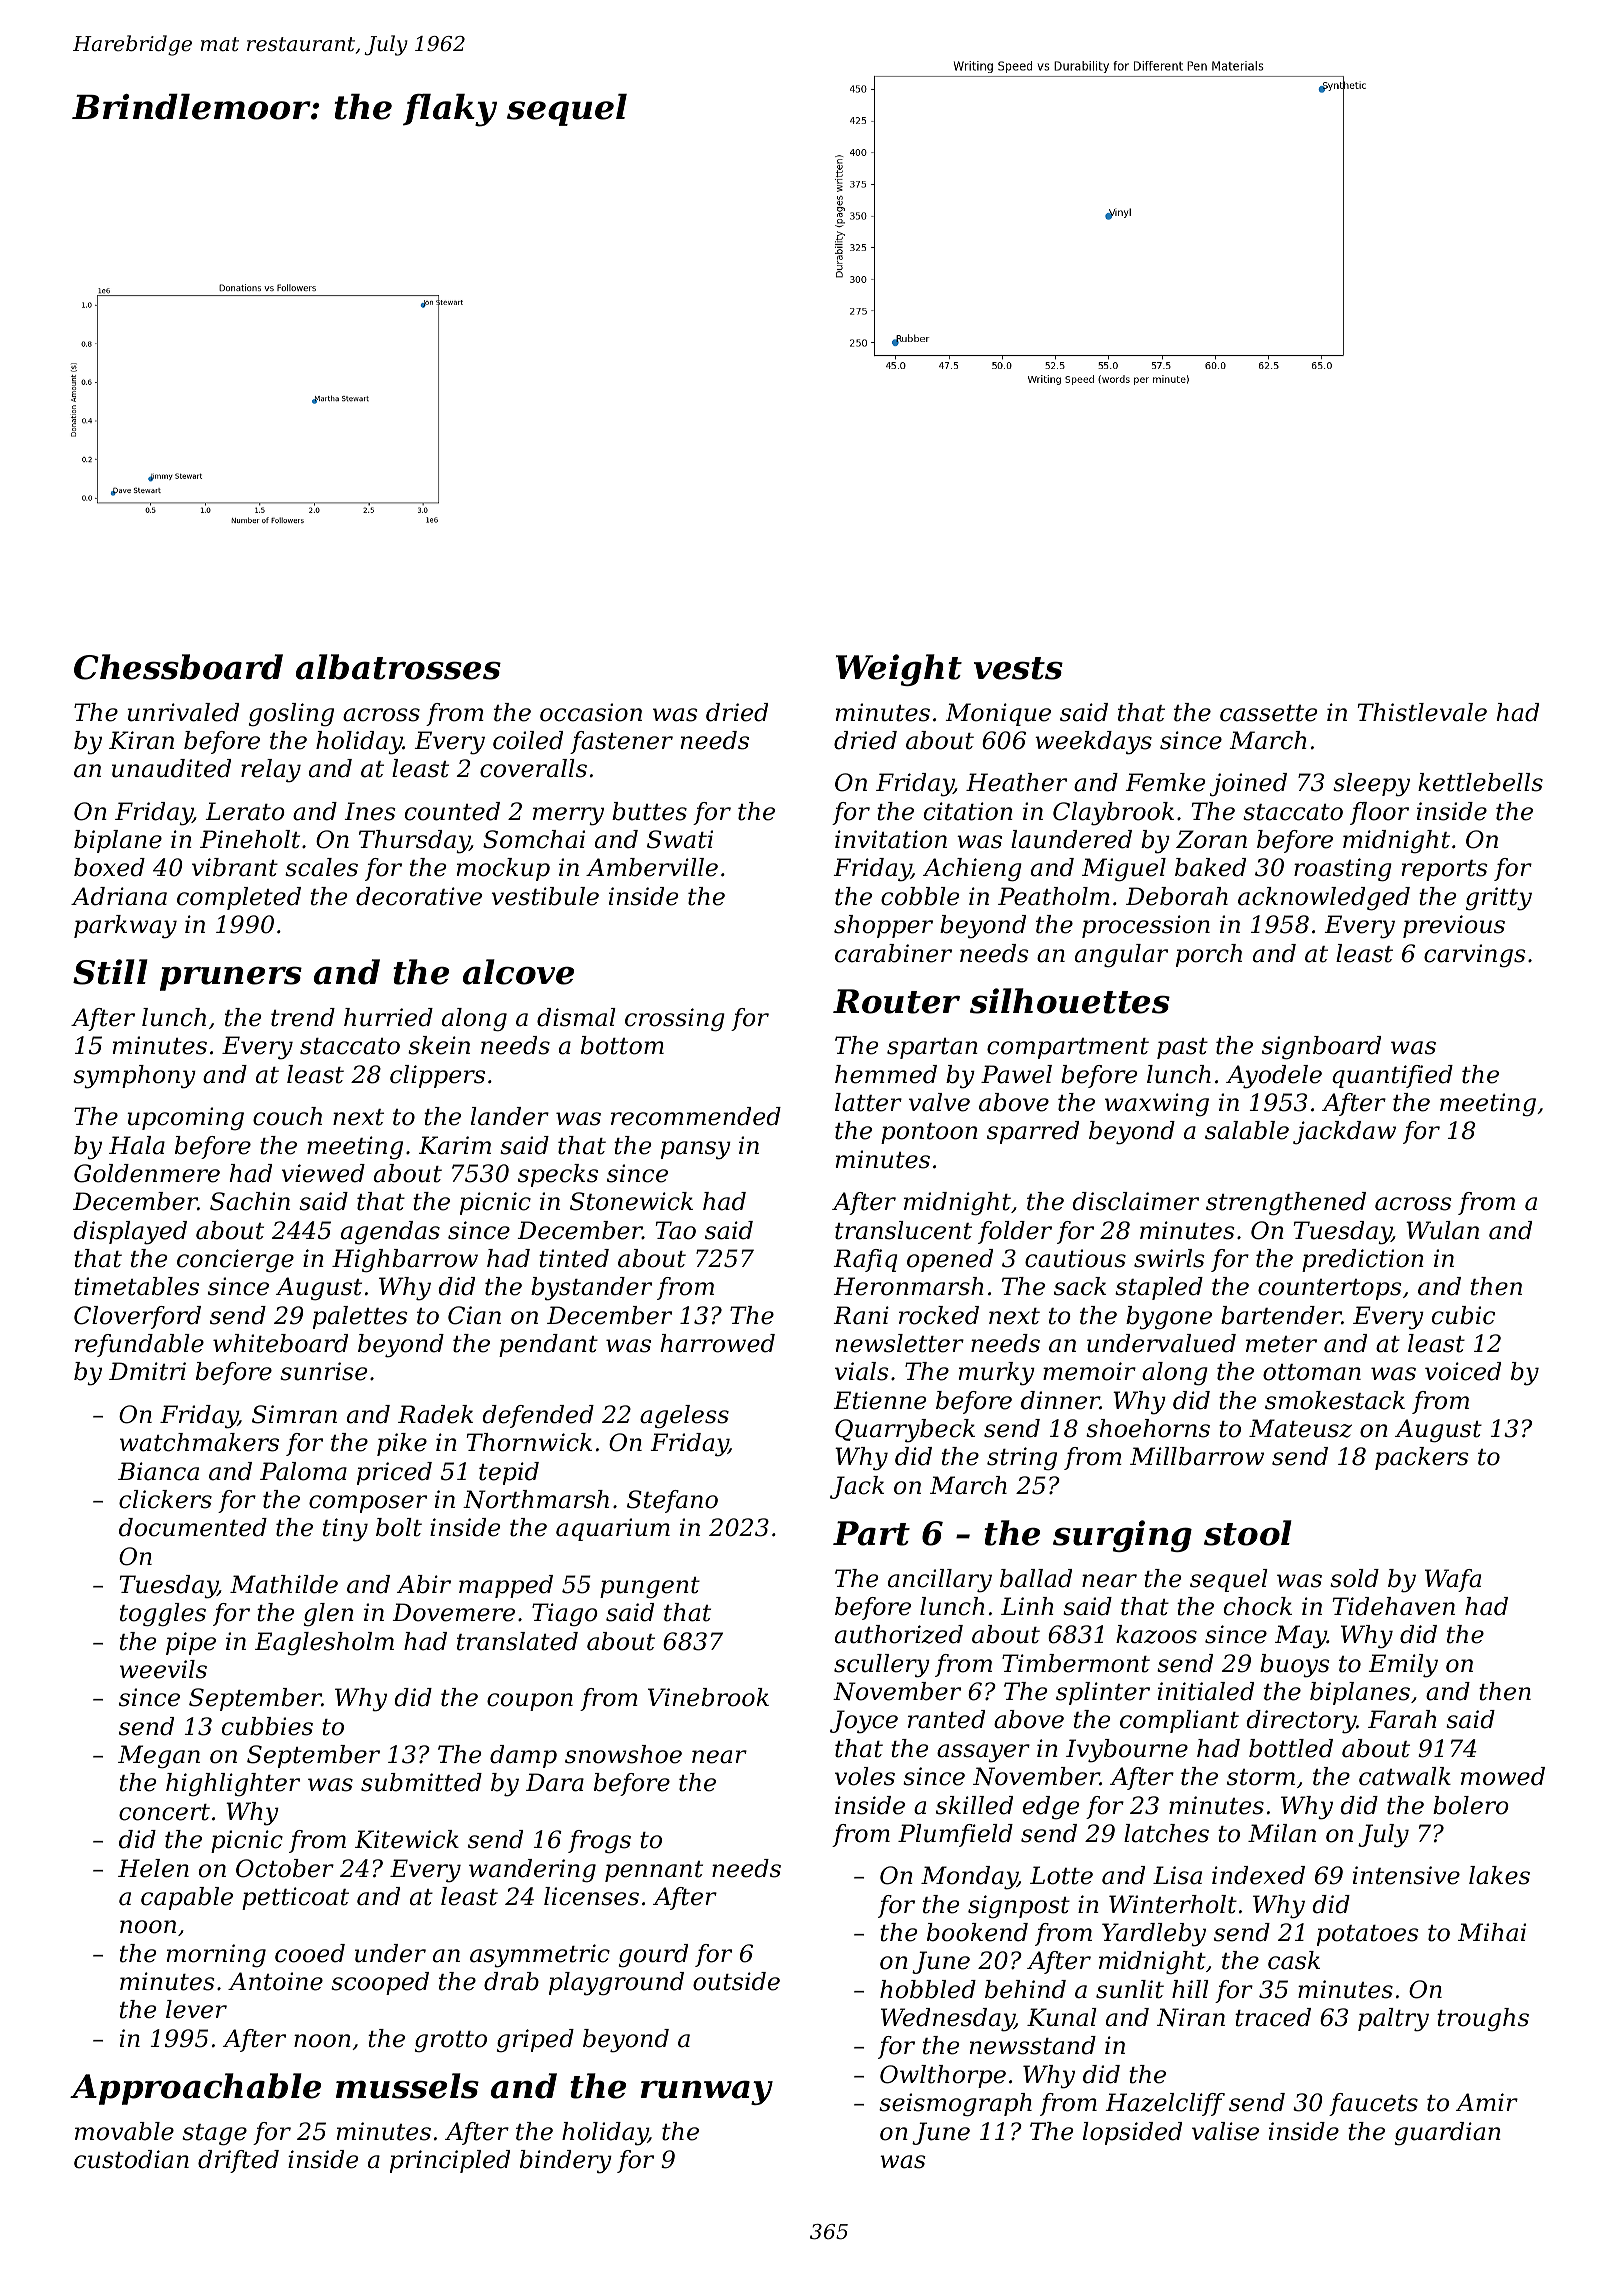 The image size is (1620, 2292). What do you see at coordinates (708, 1697) in the document?
I see `Vinebrook` at bounding box center [708, 1697].
